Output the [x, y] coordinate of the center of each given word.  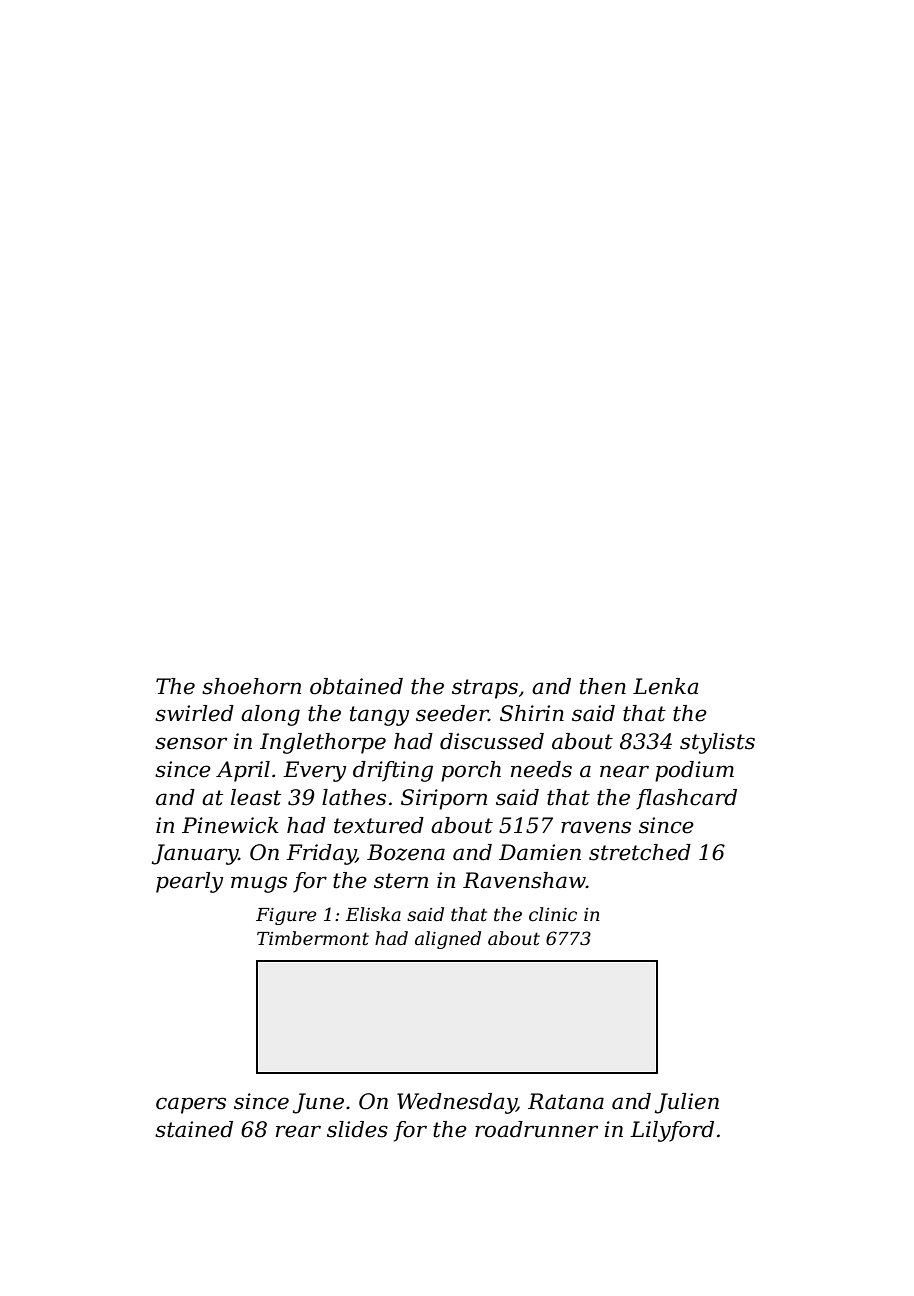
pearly [189, 882]
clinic [553, 914]
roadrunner [536, 1129]
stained [194, 1129]
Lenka [665, 686]
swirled [194, 713]
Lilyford [672, 1131]
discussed [492, 741]
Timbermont [313, 938]
